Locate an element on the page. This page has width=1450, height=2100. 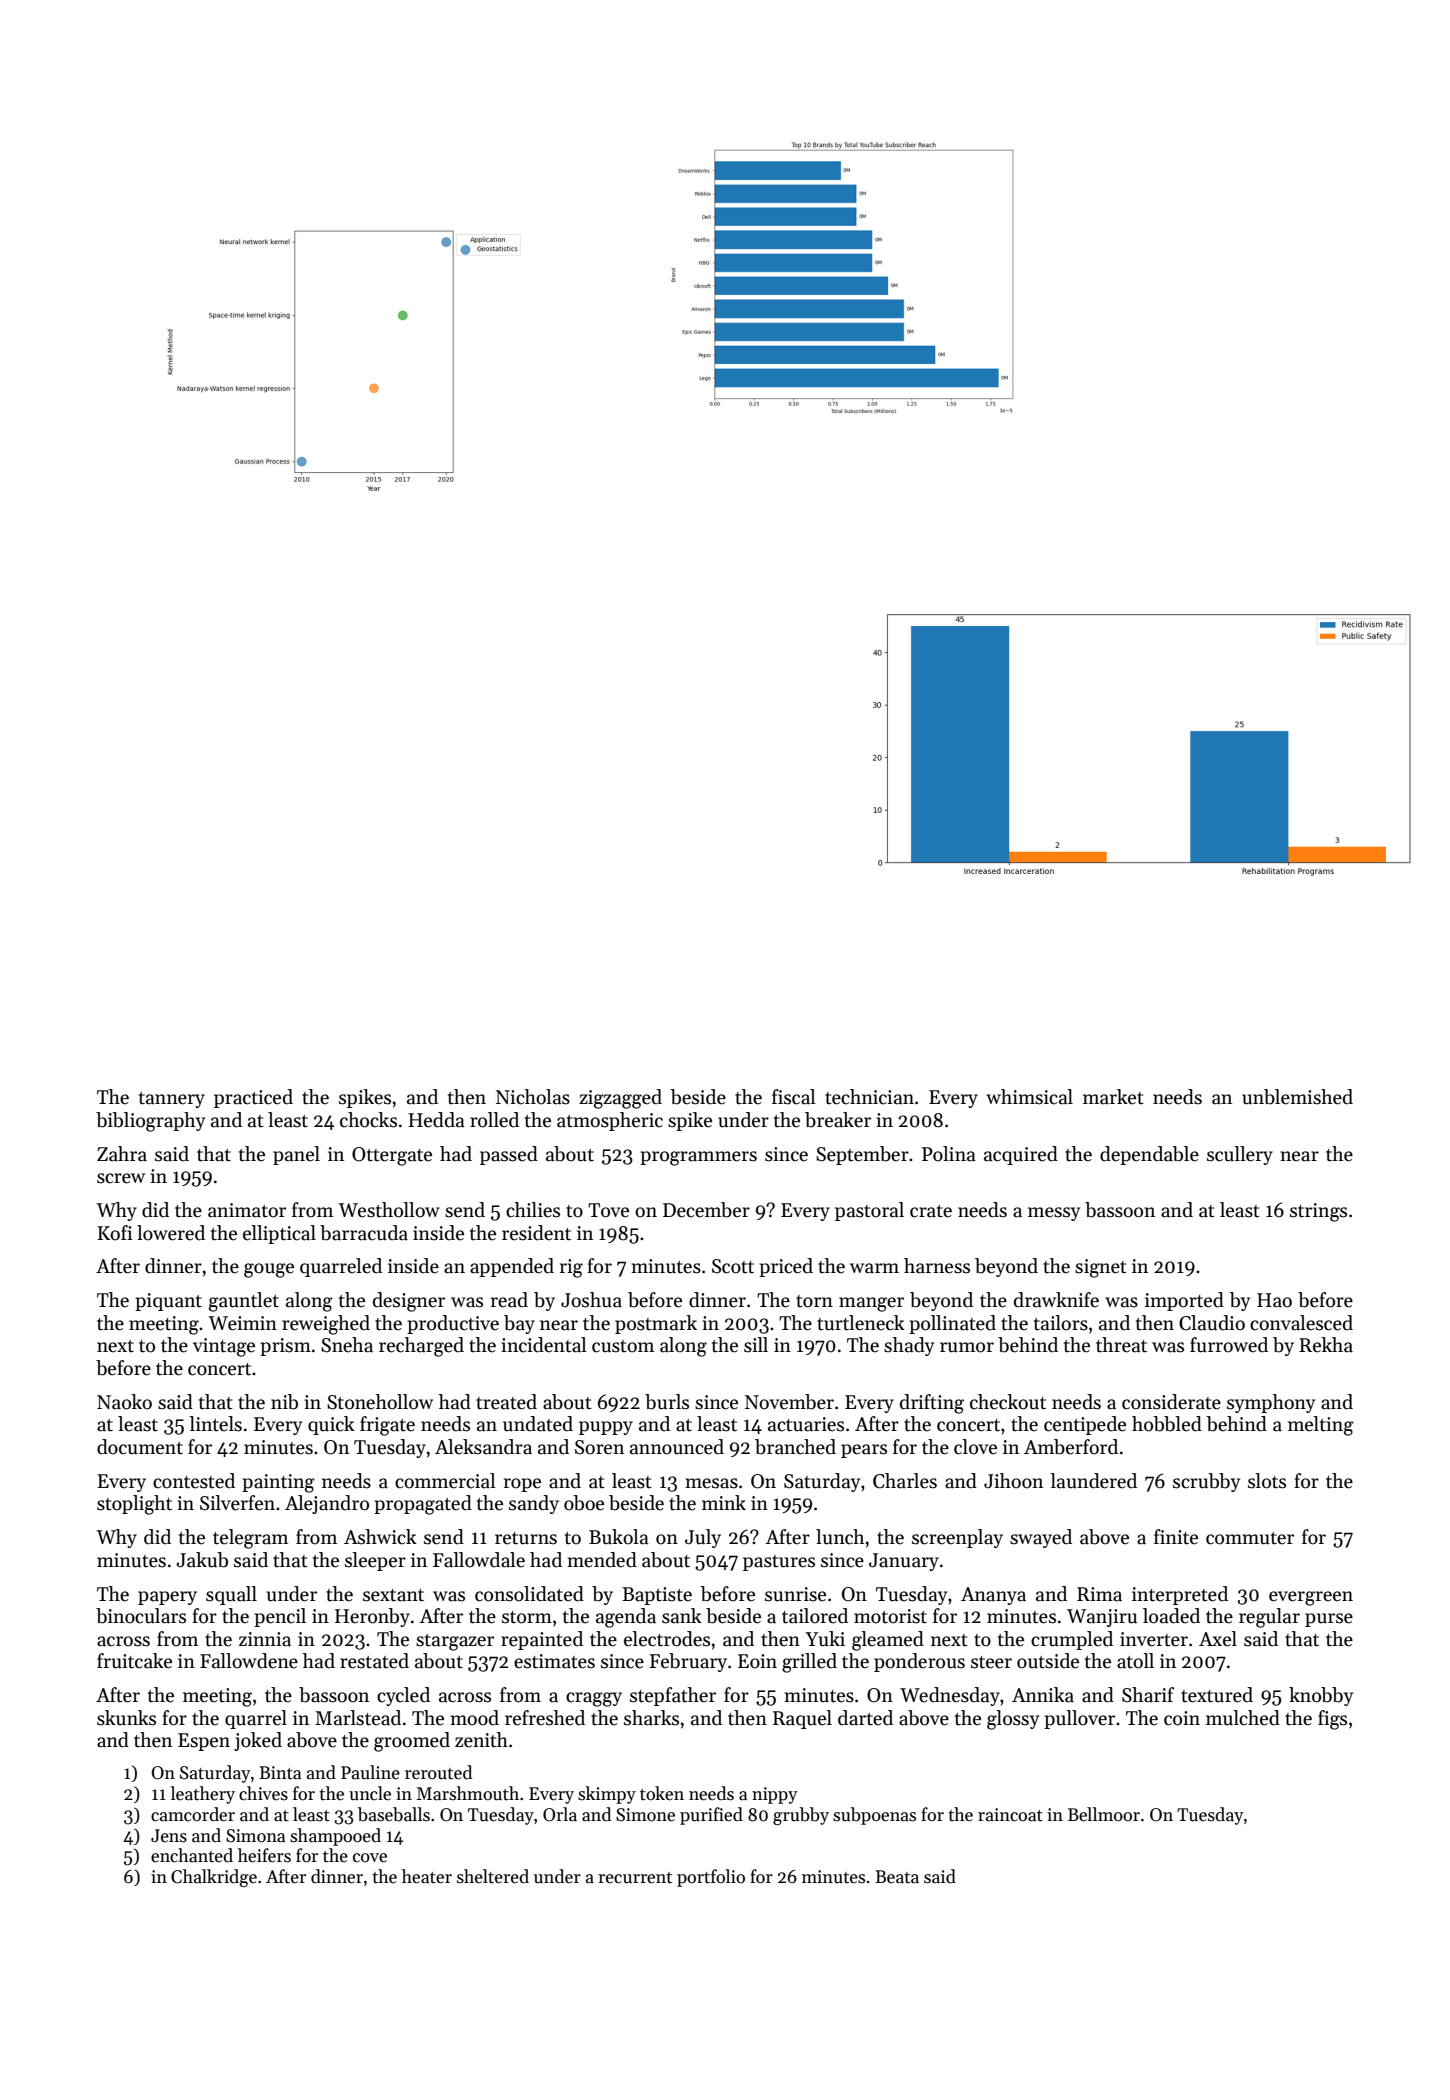
Fallowdene is located at coordinates (249, 1661).
